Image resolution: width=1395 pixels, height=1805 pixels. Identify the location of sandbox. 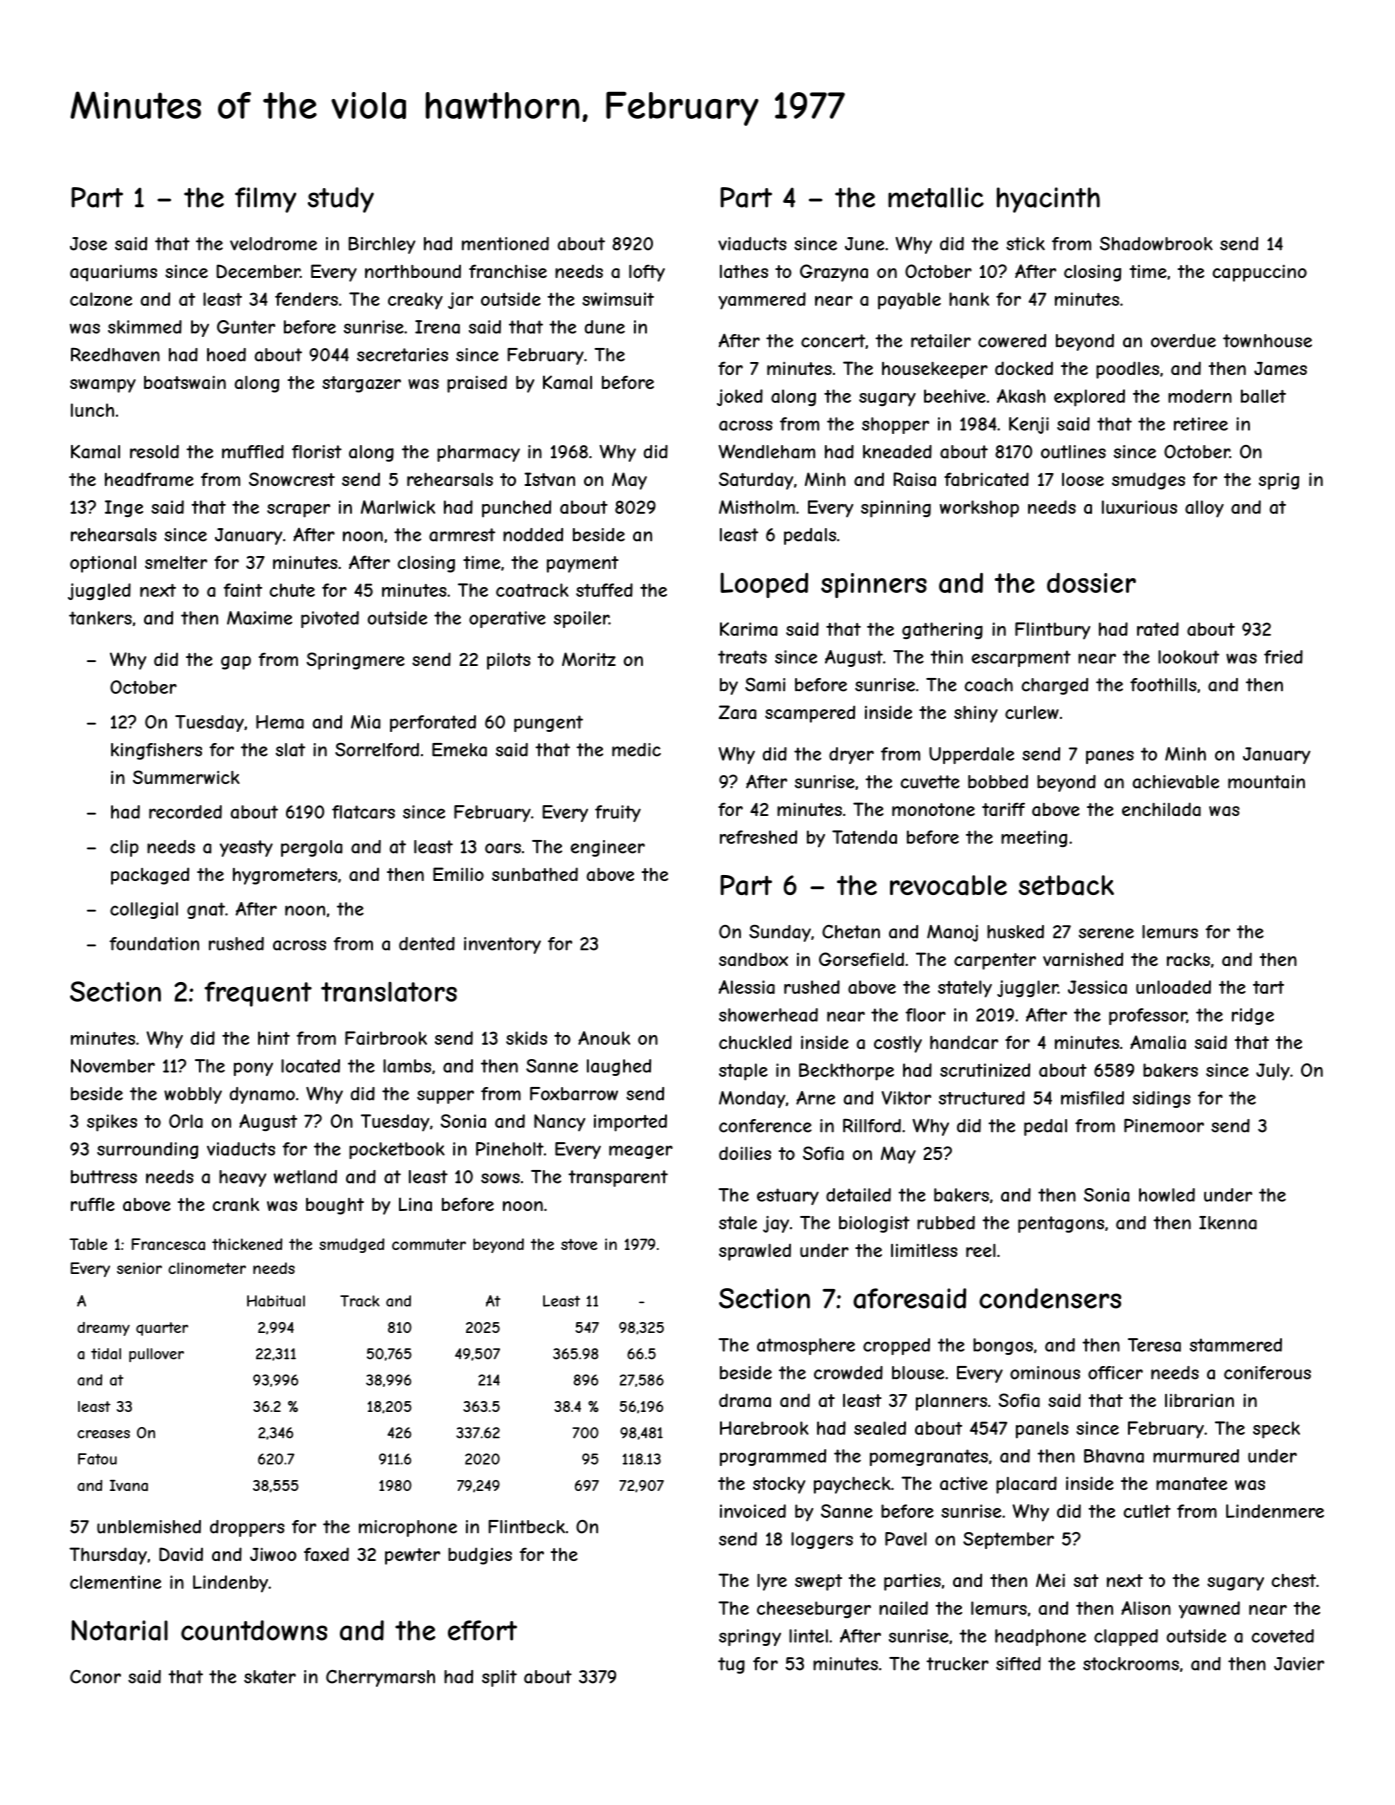
(753, 959).
